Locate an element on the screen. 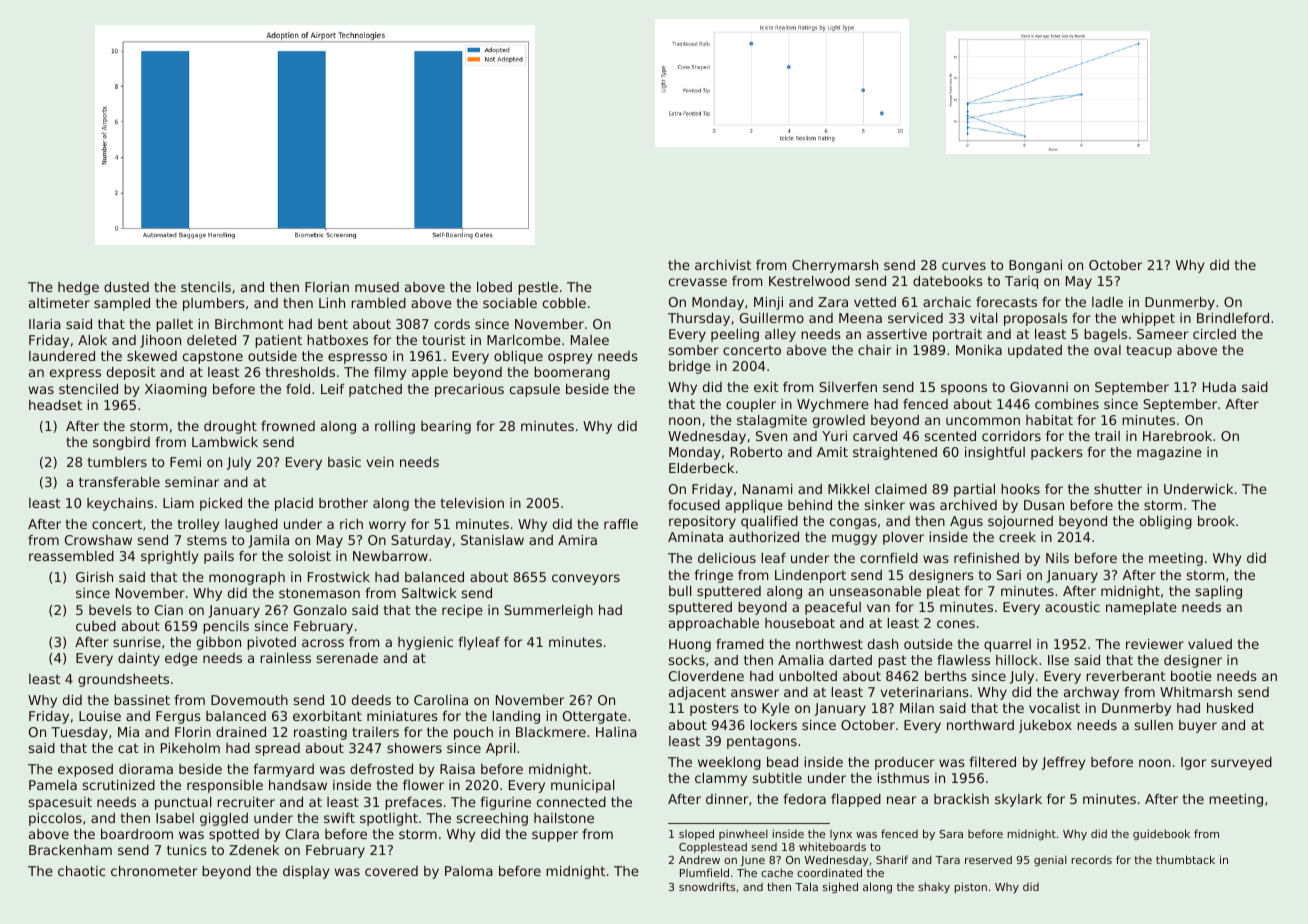 This screenshot has height=924, width=1308. growled is located at coordinates (839, 421).
